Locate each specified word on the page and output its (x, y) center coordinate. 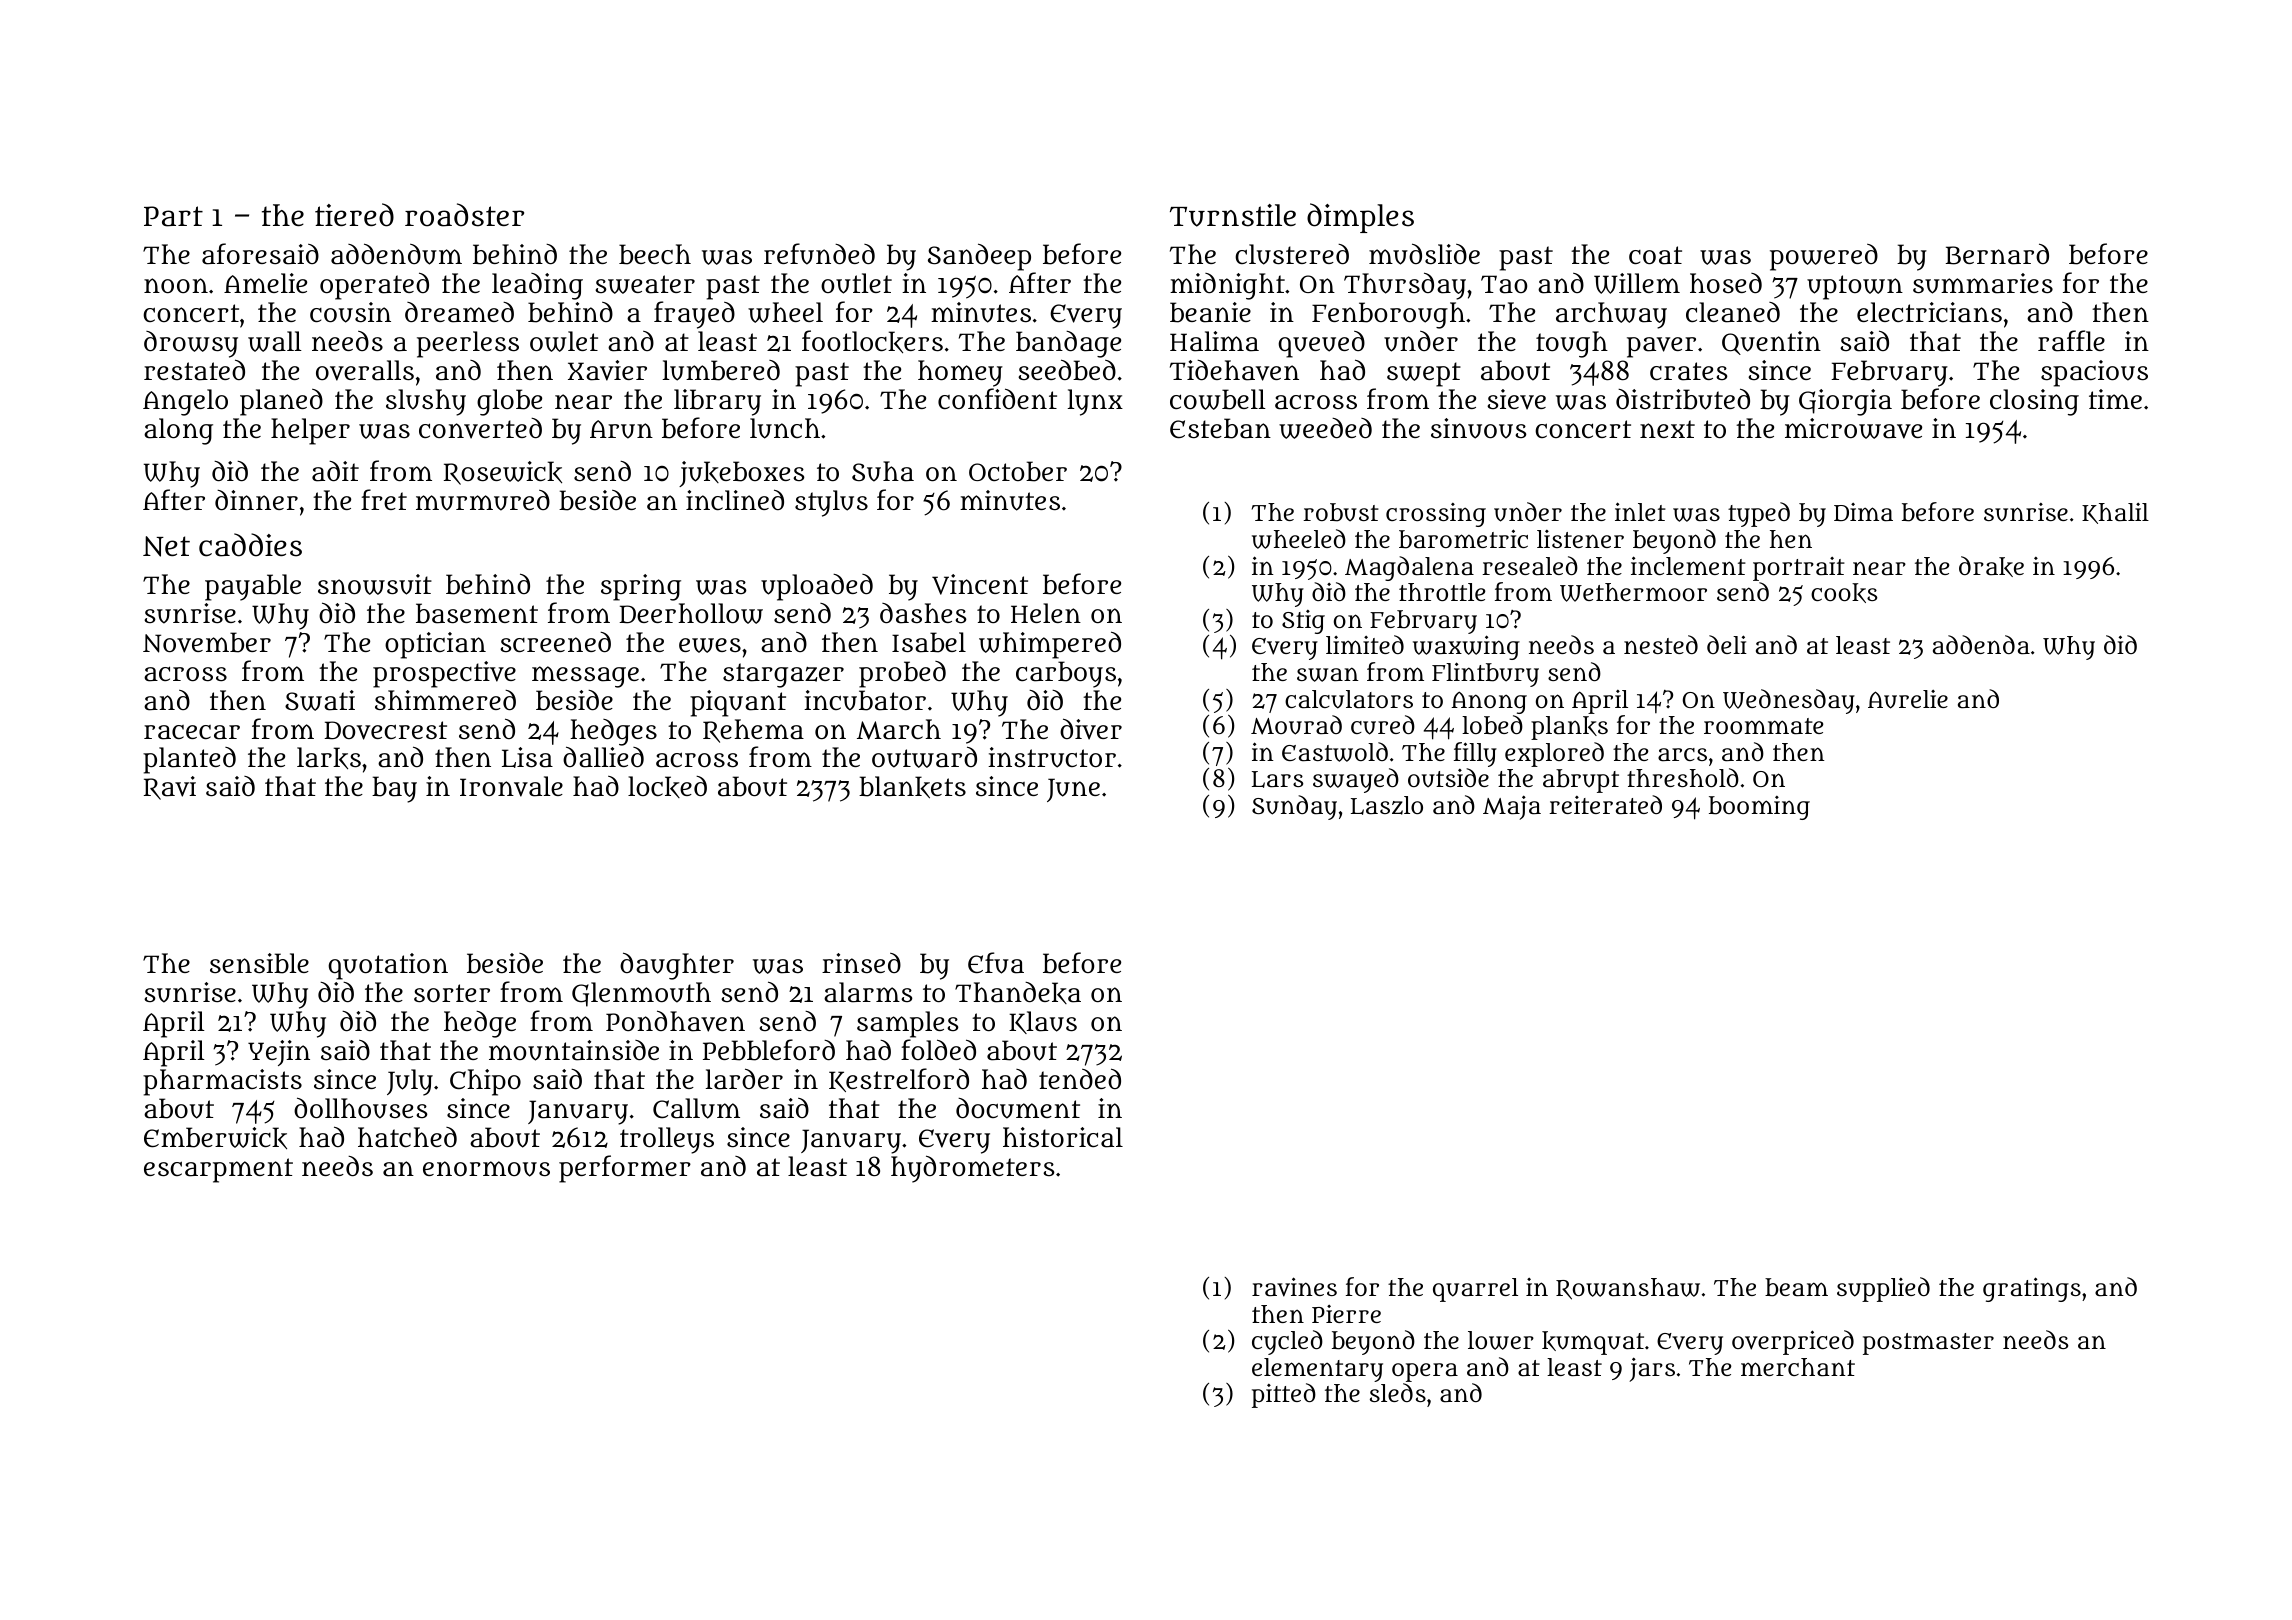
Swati (320, 700)
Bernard (1997, 254)
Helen (1046, 613)
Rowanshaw (1628, 1289)
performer (625, 1169)
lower (1501, 1340)
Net (166, 546)
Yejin (279, 1053)
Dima (1863, 512)
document (1018, 1108)
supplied (1883, 1289)
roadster (464, 215)
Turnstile (1233, 215)
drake (1991, 566)
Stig (1303, 622)
